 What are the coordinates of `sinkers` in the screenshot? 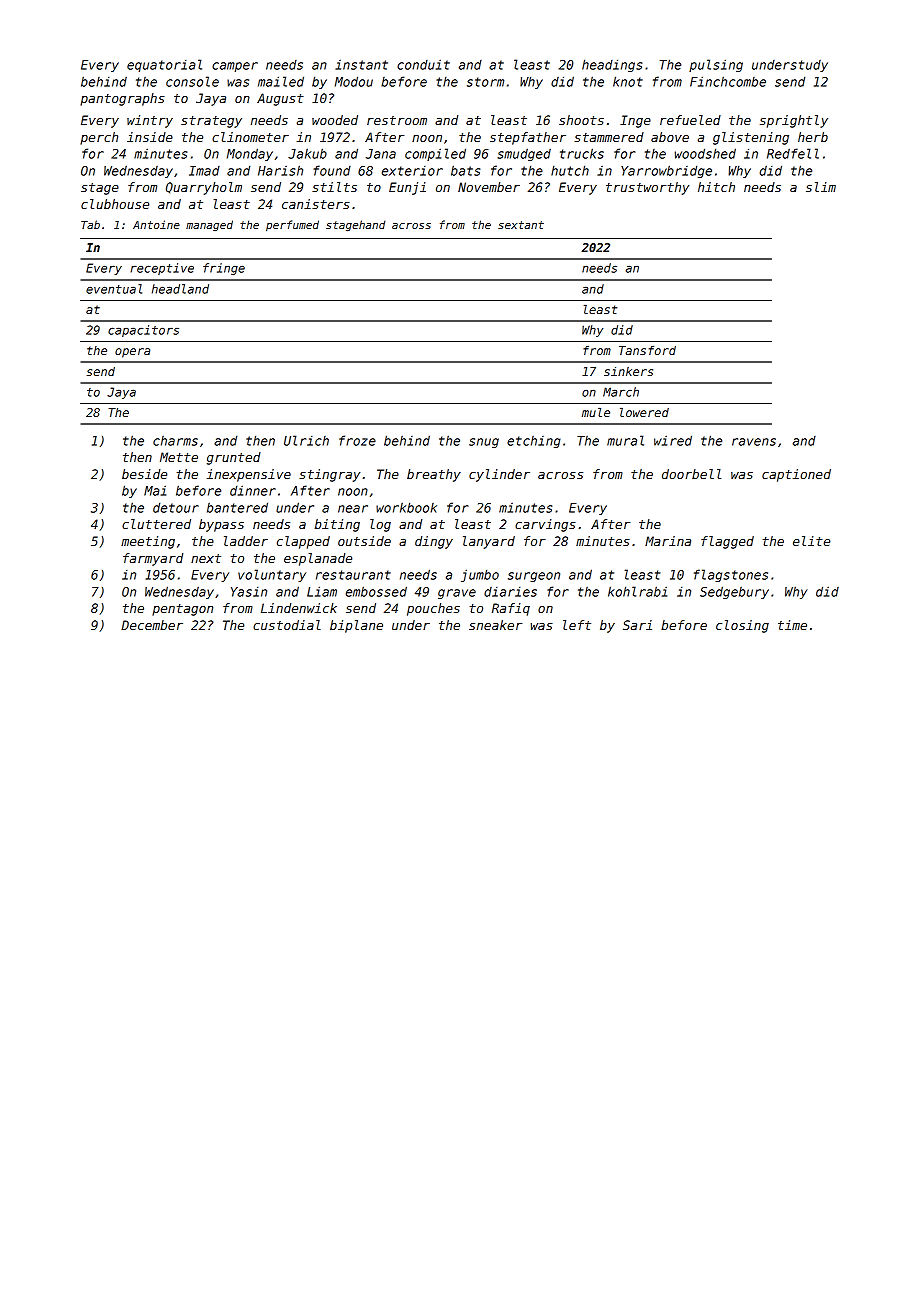 It's located at (628, 371).
